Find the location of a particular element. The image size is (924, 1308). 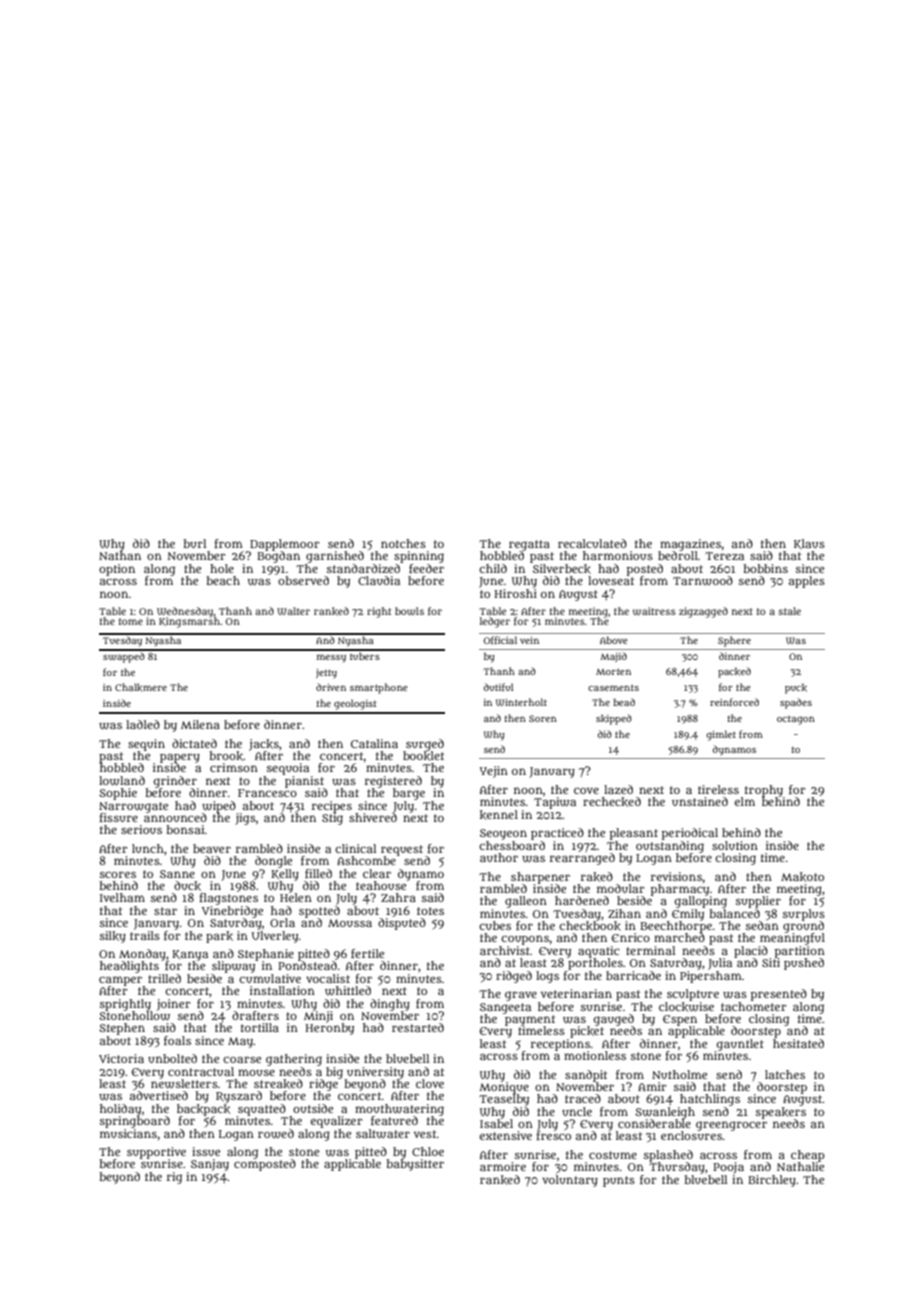

recalculated is located at coordinates (592, 543).
